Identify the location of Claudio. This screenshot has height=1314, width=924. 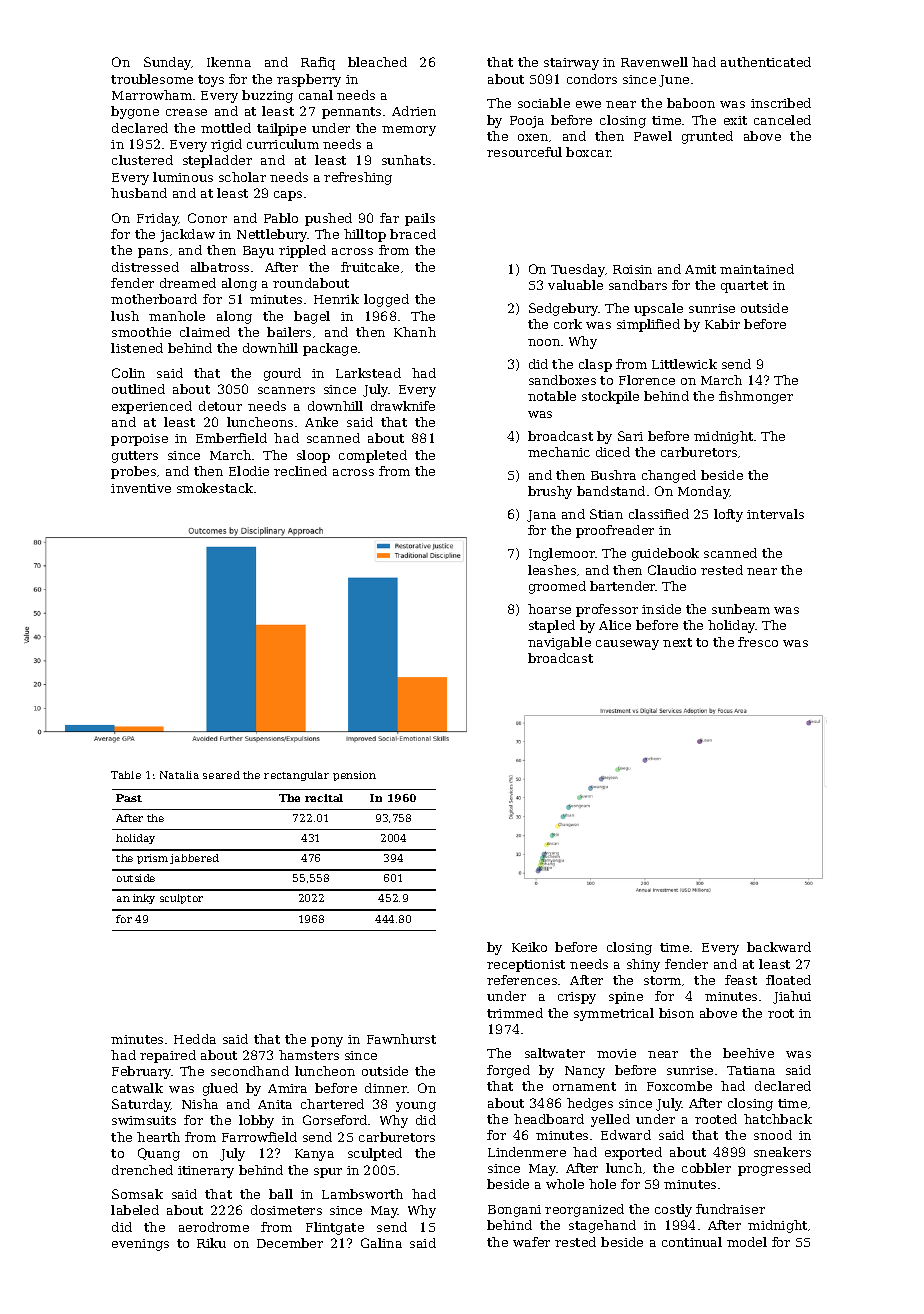
(672, 570).
